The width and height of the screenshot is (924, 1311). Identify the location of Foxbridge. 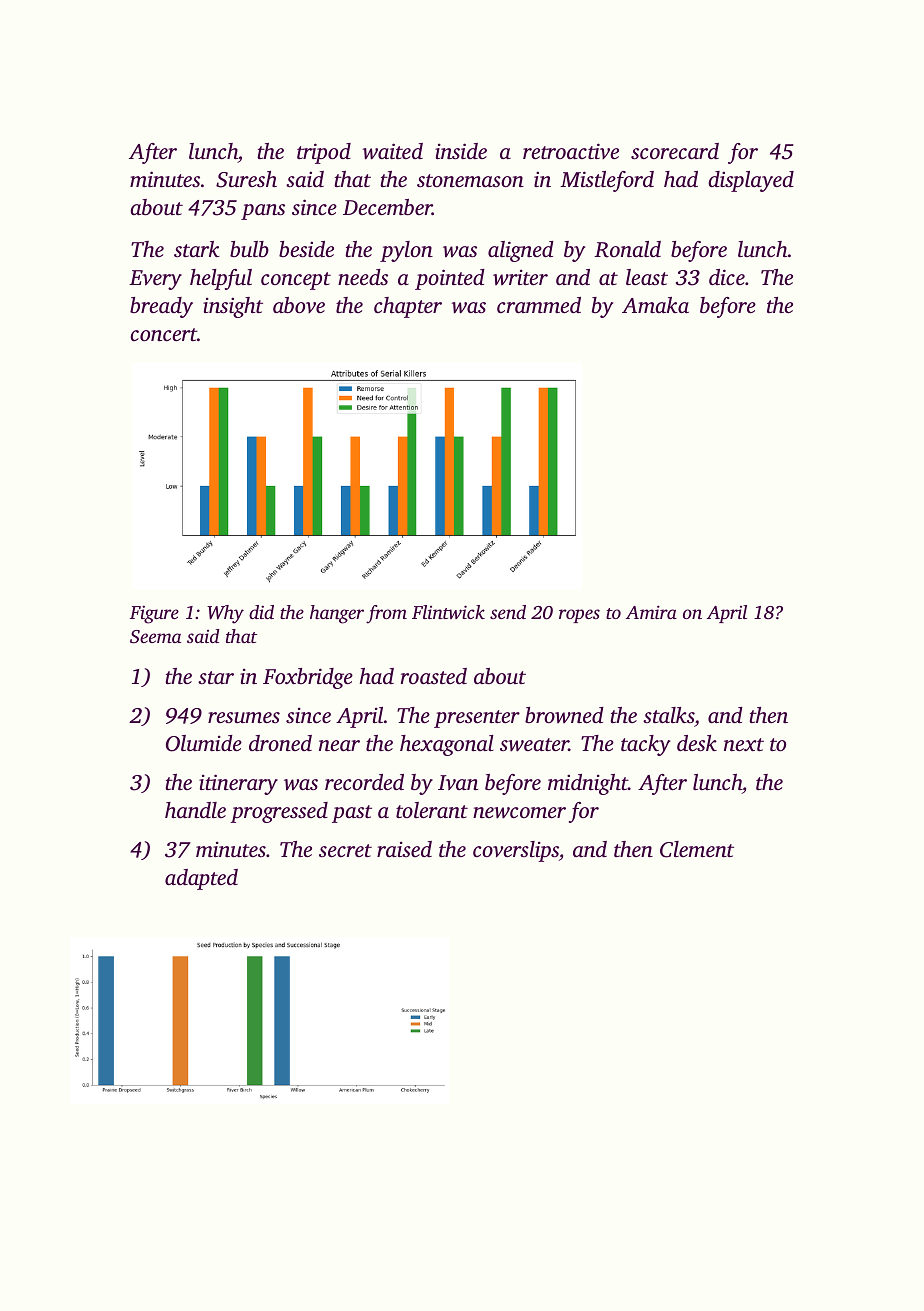
(308, 678).
